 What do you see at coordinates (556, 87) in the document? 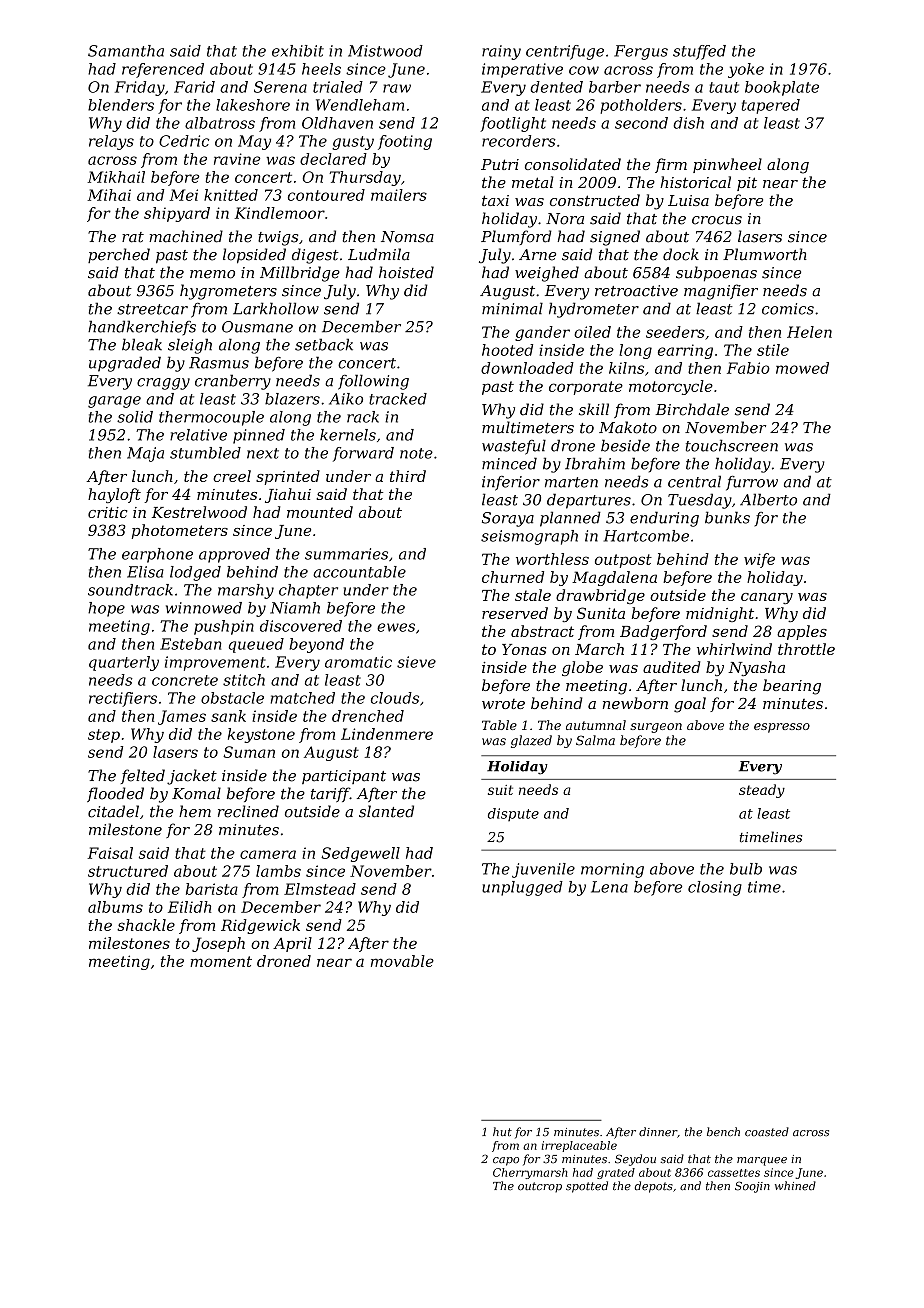
I see `dented` at bounding box center [556, 87].
